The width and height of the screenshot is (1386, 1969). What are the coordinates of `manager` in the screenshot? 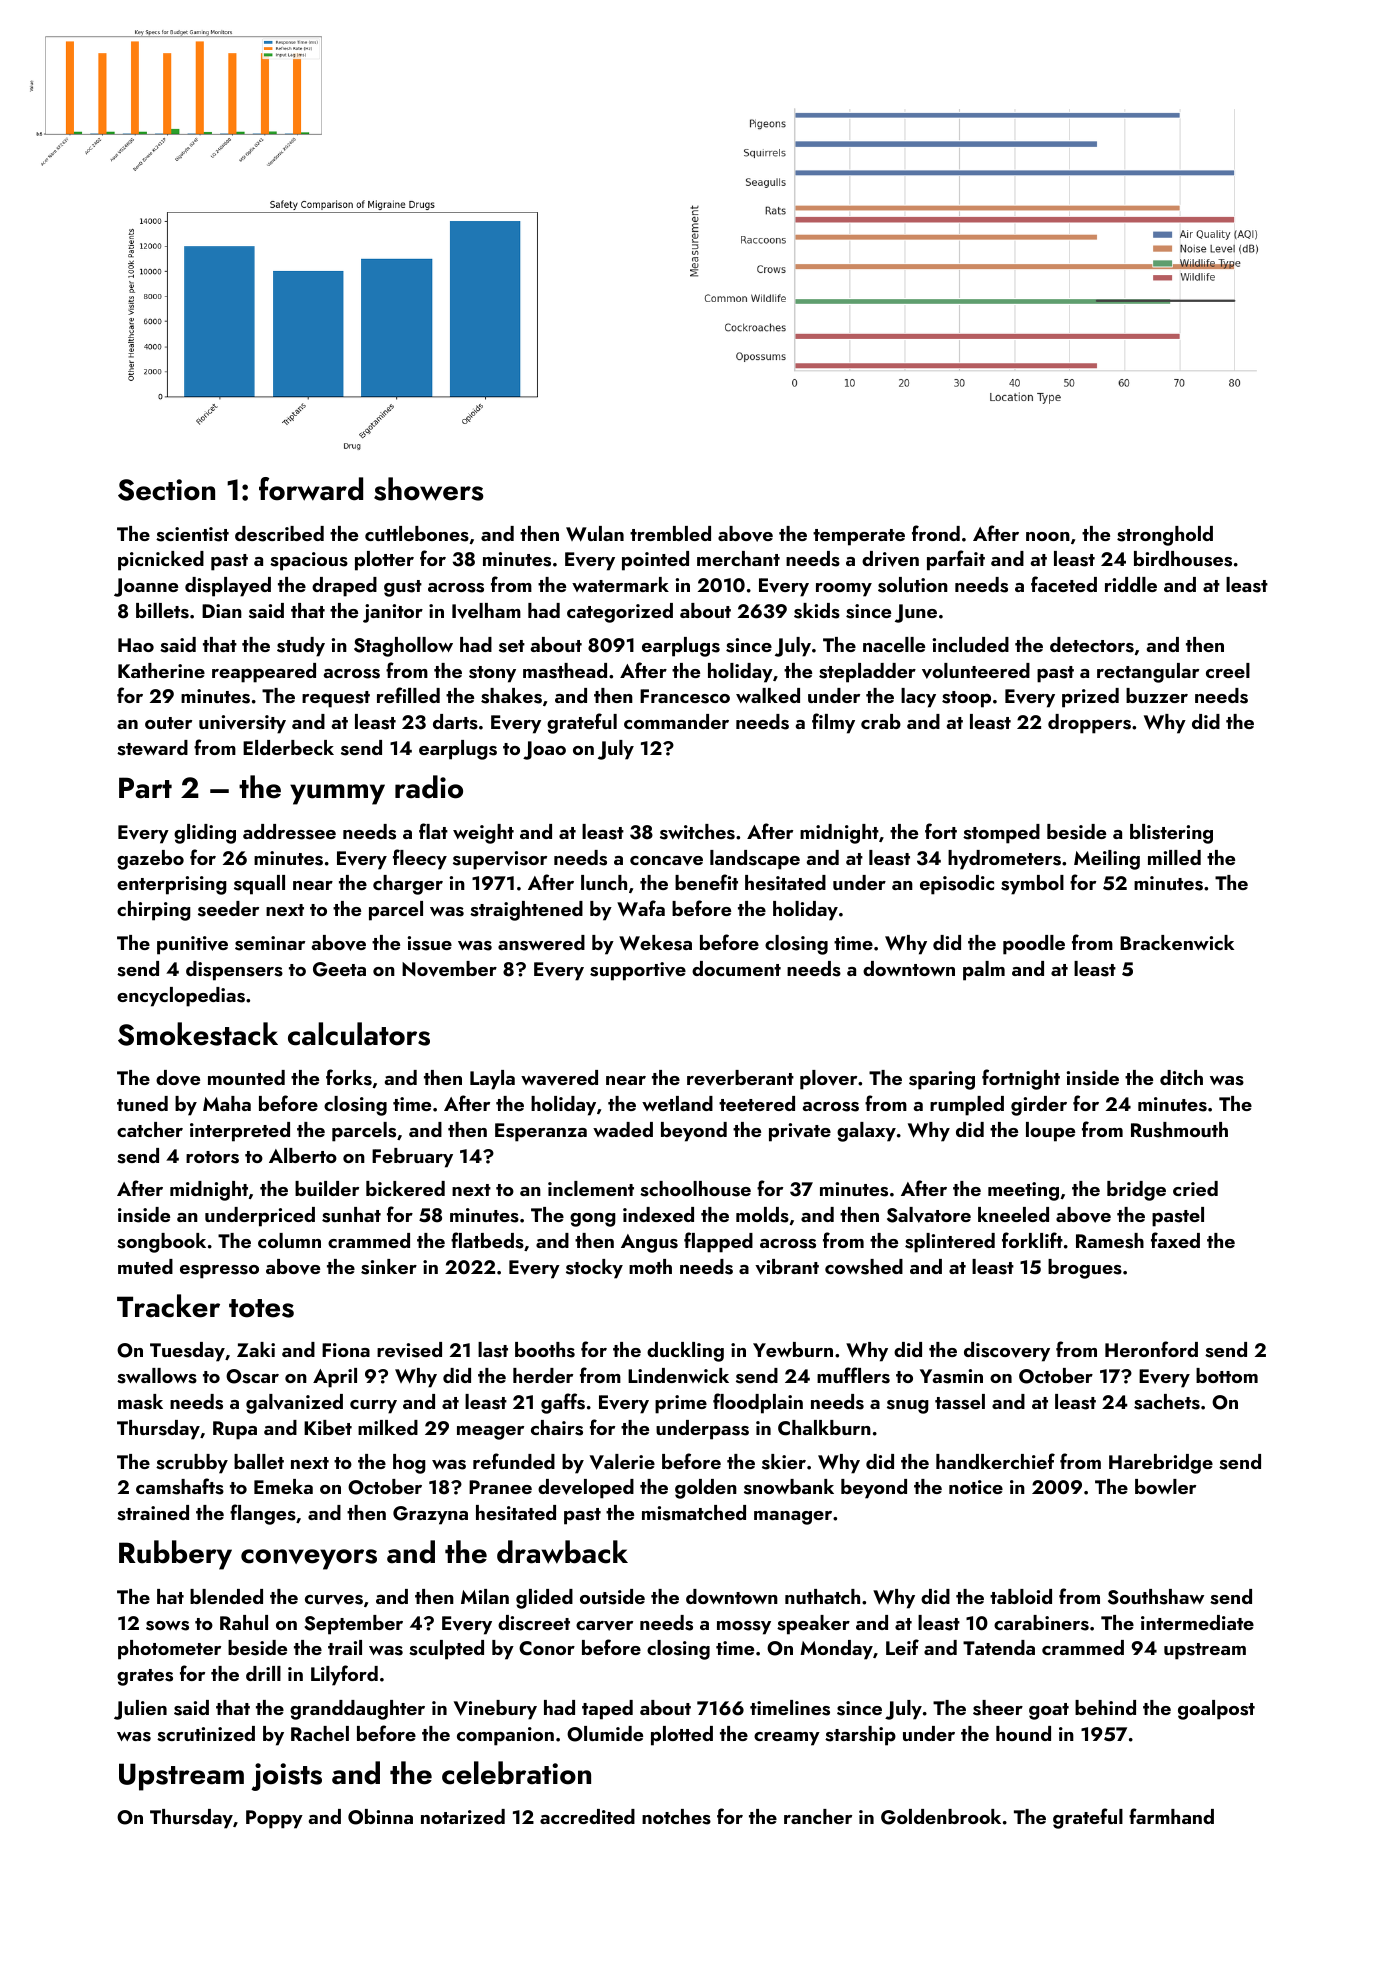 It's located at (793, 1518).
